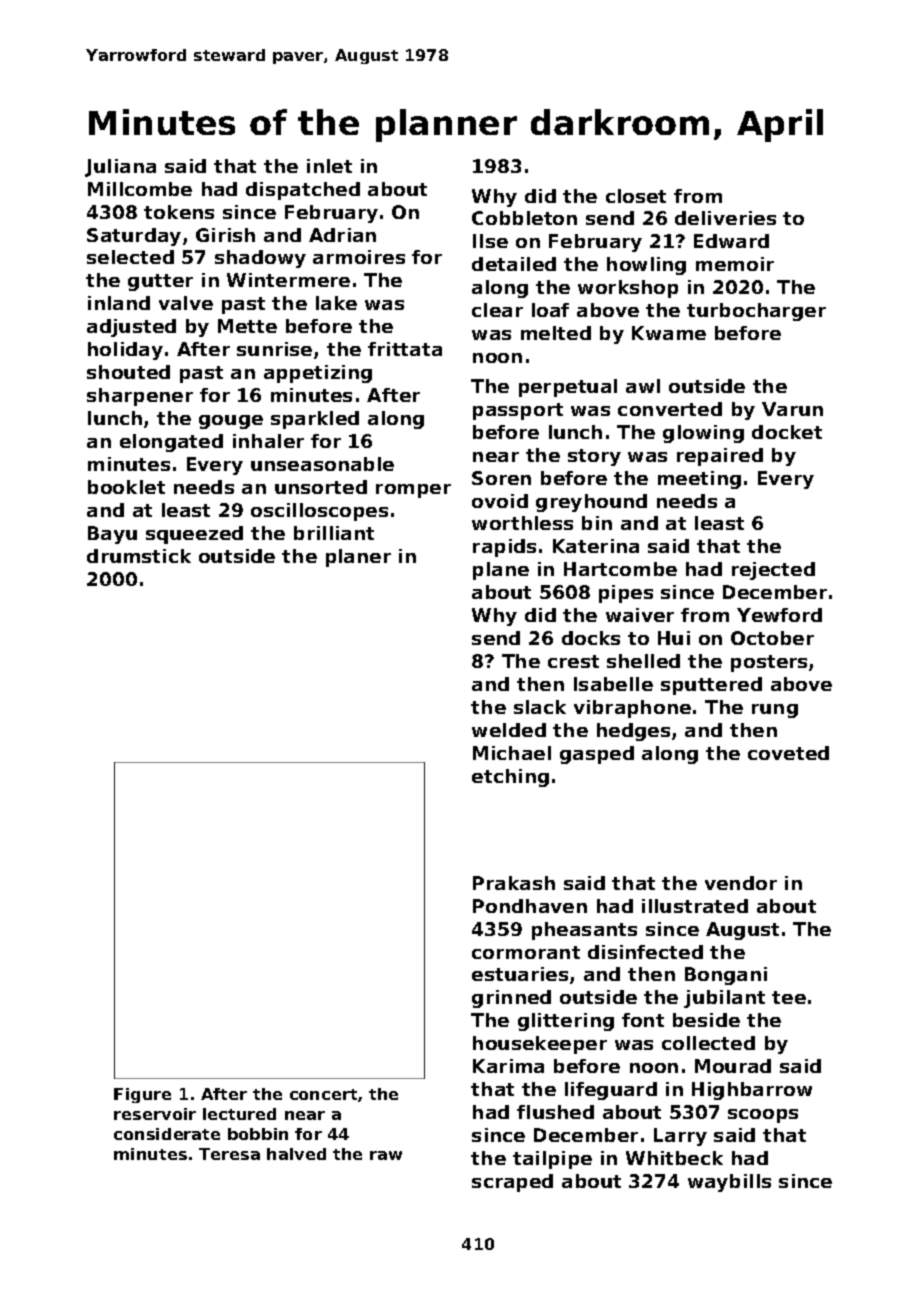 This page has height=1308, width=924. I want to click on inhaler, so click(268, 441).
